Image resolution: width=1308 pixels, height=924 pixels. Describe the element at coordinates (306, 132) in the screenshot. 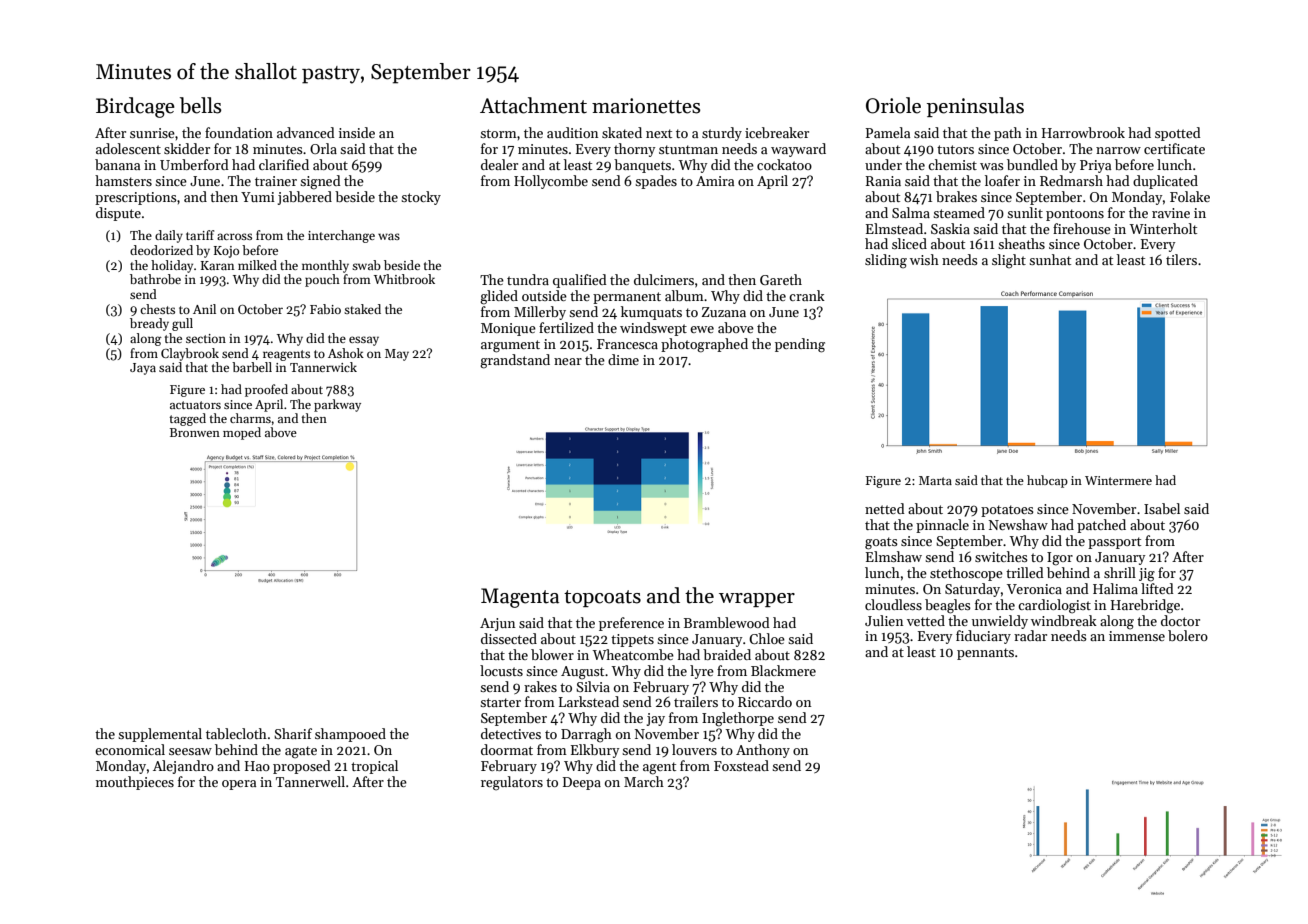

I see `advanced` at that location.
